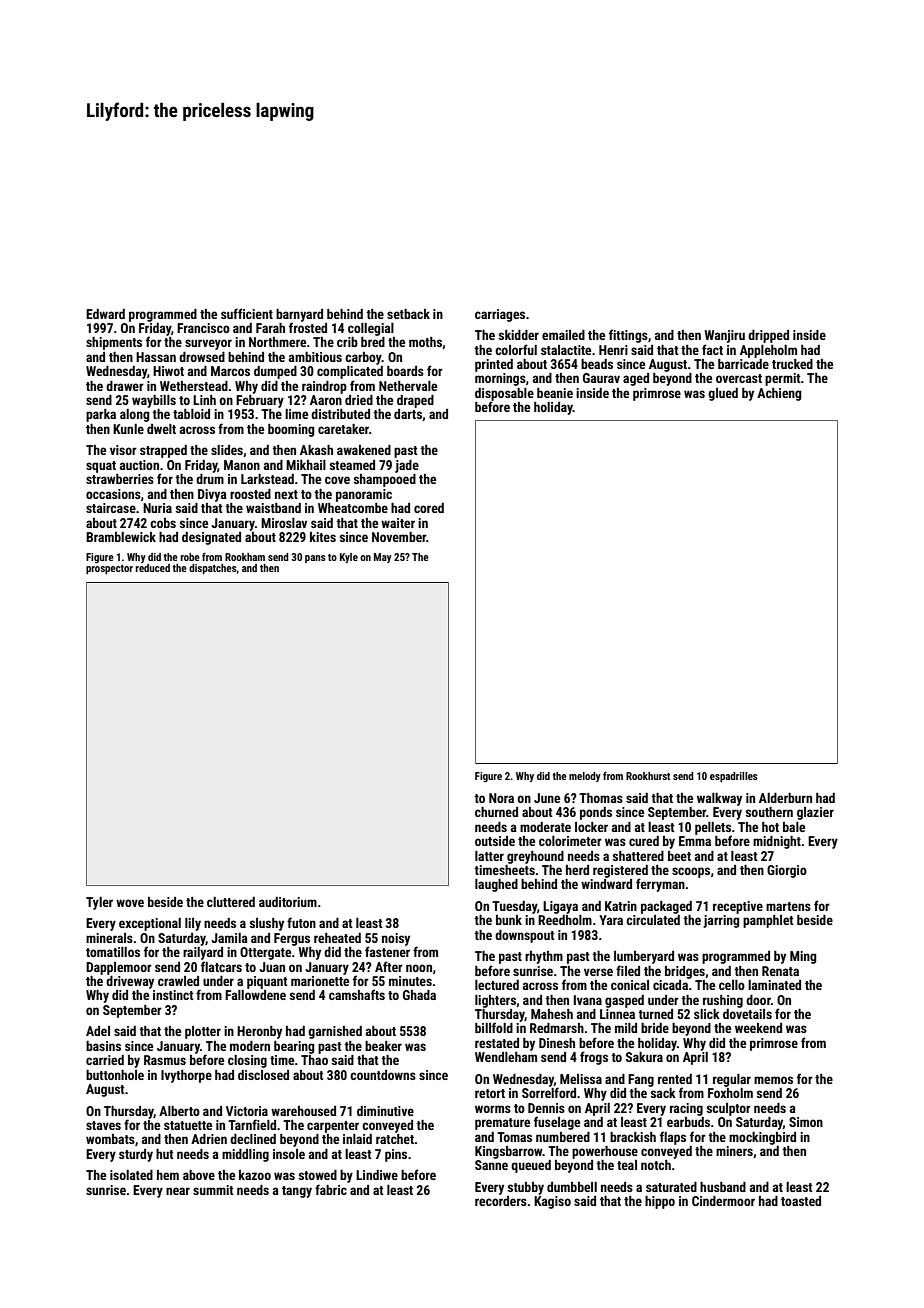  Describe the element at coordinates (723, 1201) in the screenshot. I see `Cindermoor` at that location.
